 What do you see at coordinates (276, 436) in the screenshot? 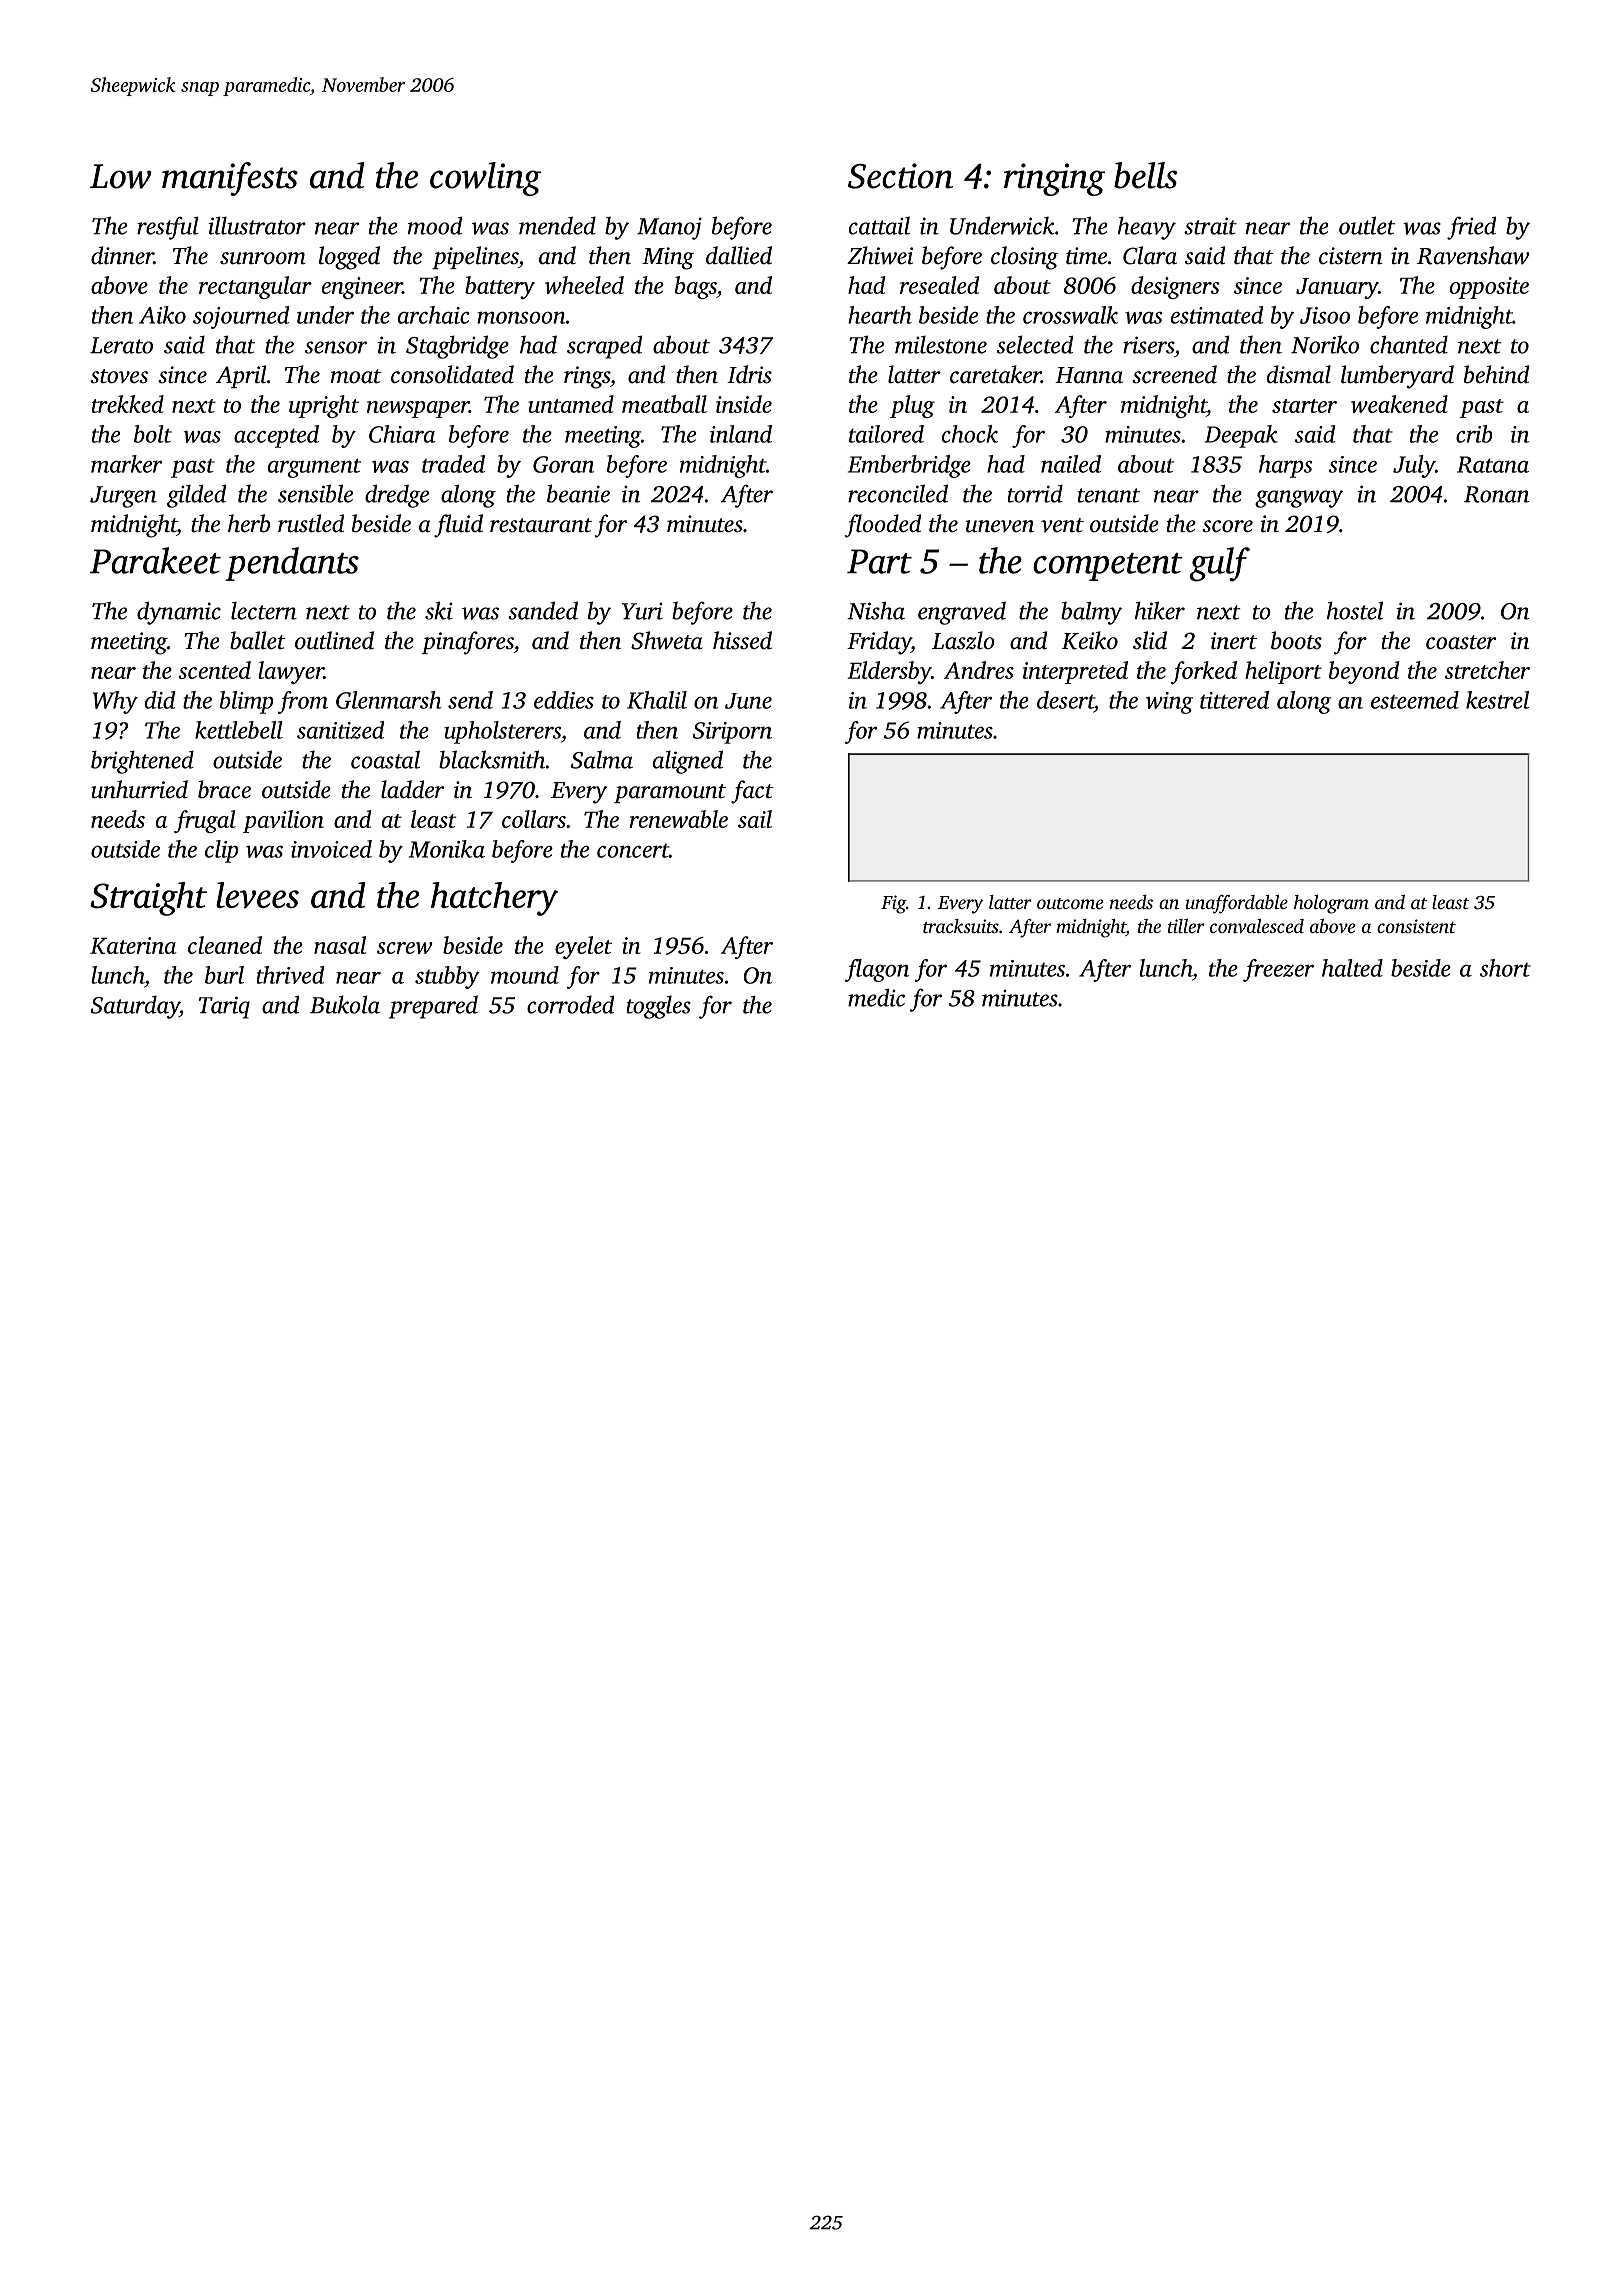
I see `accepted` at bounding box center [276, 436].
